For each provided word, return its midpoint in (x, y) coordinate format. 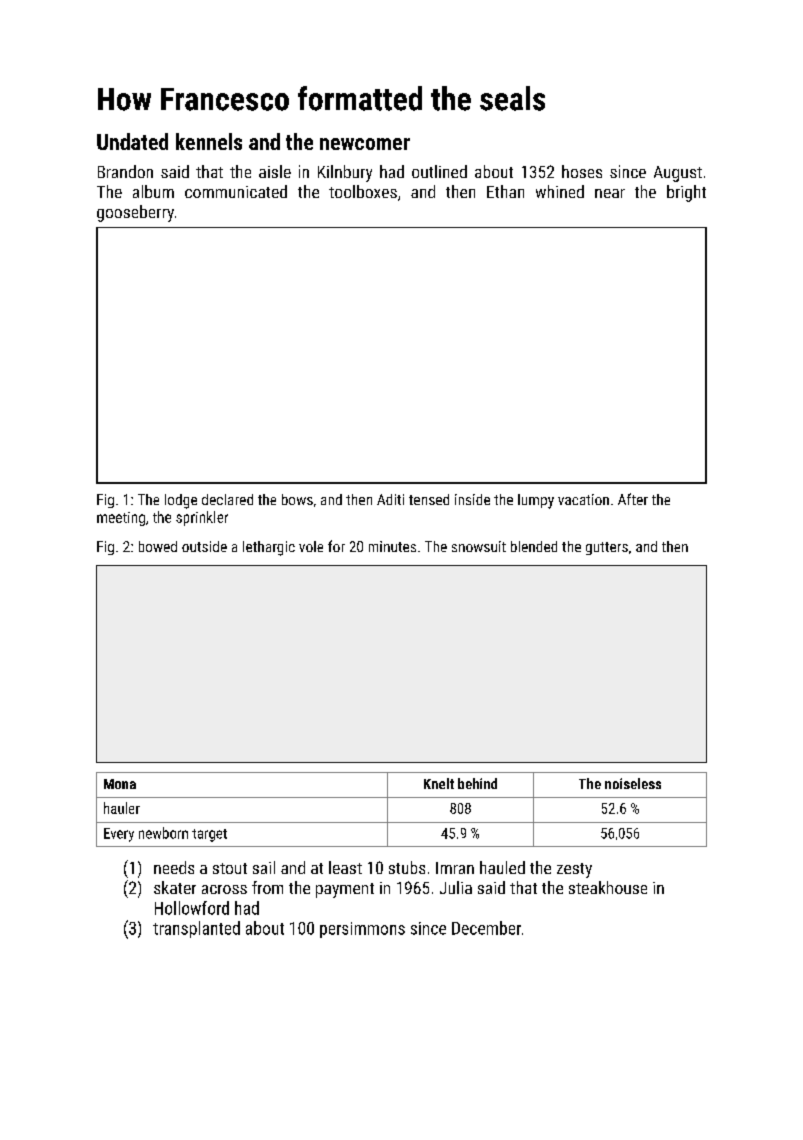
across (224, 889)
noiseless (633, 783)
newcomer (365, 144)
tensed (429, 499)
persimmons (362, 930)
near (610, 193)
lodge (181, 501)
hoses (582, 171)
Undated (132, 141)
